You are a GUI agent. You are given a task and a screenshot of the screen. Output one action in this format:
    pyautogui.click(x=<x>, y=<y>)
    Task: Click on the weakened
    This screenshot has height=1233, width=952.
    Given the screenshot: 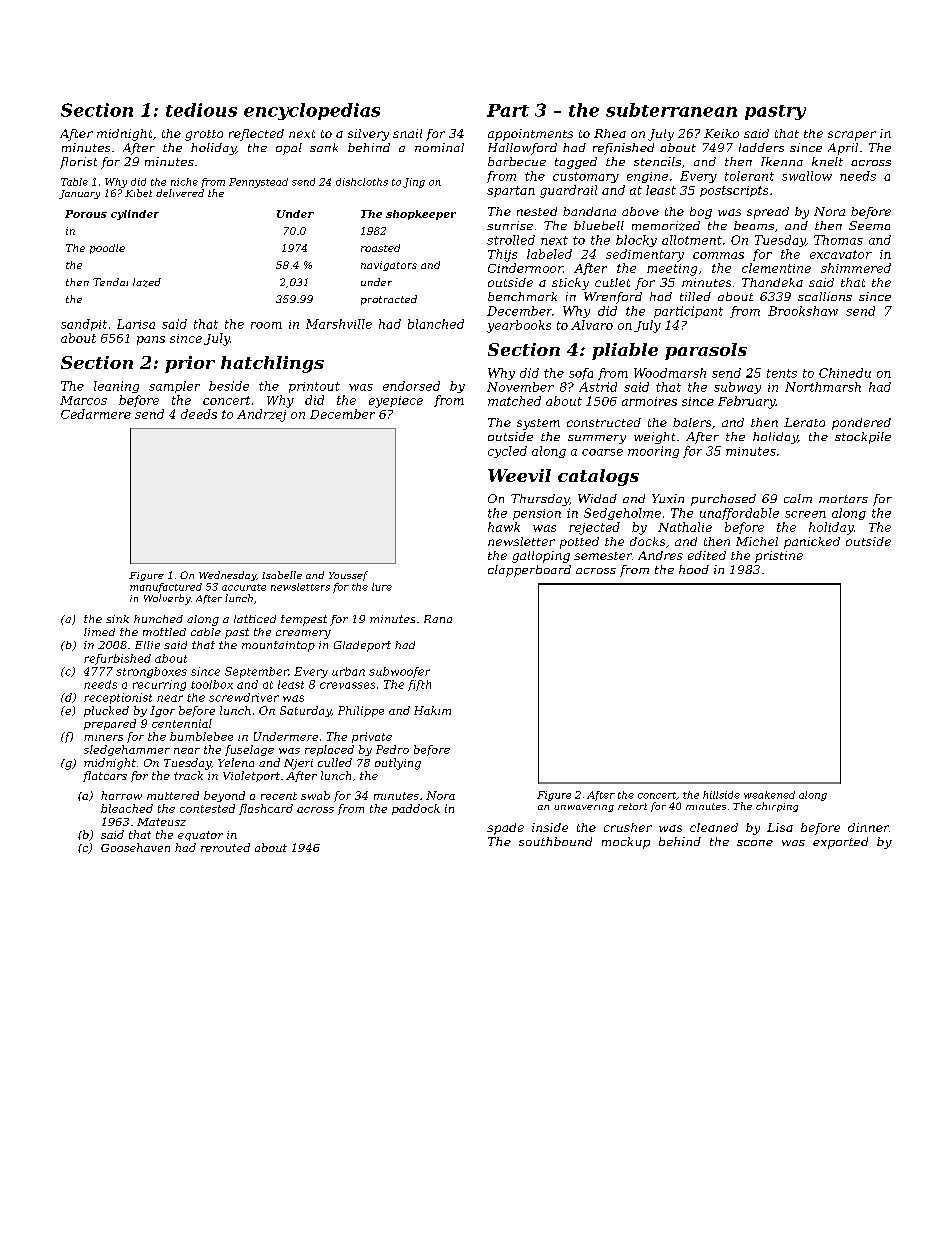 What is the action you would take?
    pyautogui.click(x=769, y=795)
